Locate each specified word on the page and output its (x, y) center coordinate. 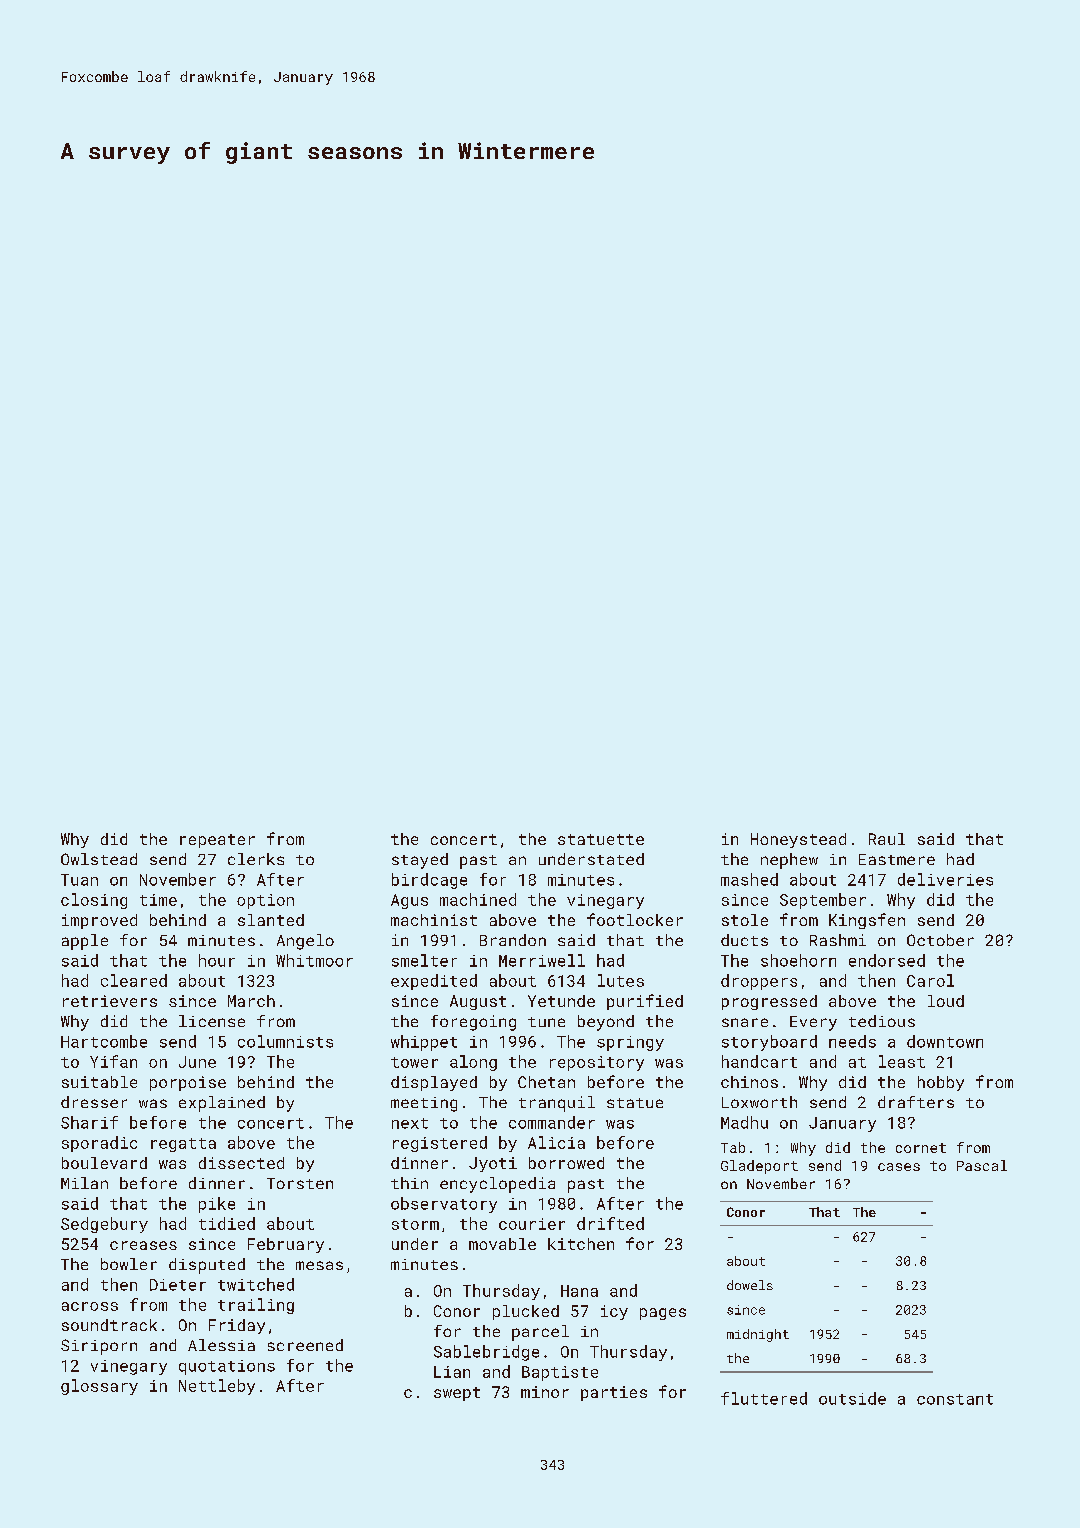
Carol (930, 980)
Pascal (982, 1165)
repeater (217, 841)
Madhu (744, 1122)
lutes (621, 980)
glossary (99, 1387)
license (212, 1021)
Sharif (89, 1122)
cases (899, 1167)
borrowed (566, 1163)
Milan (84, 1183)
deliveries (945, 879)
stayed (420, 861)
